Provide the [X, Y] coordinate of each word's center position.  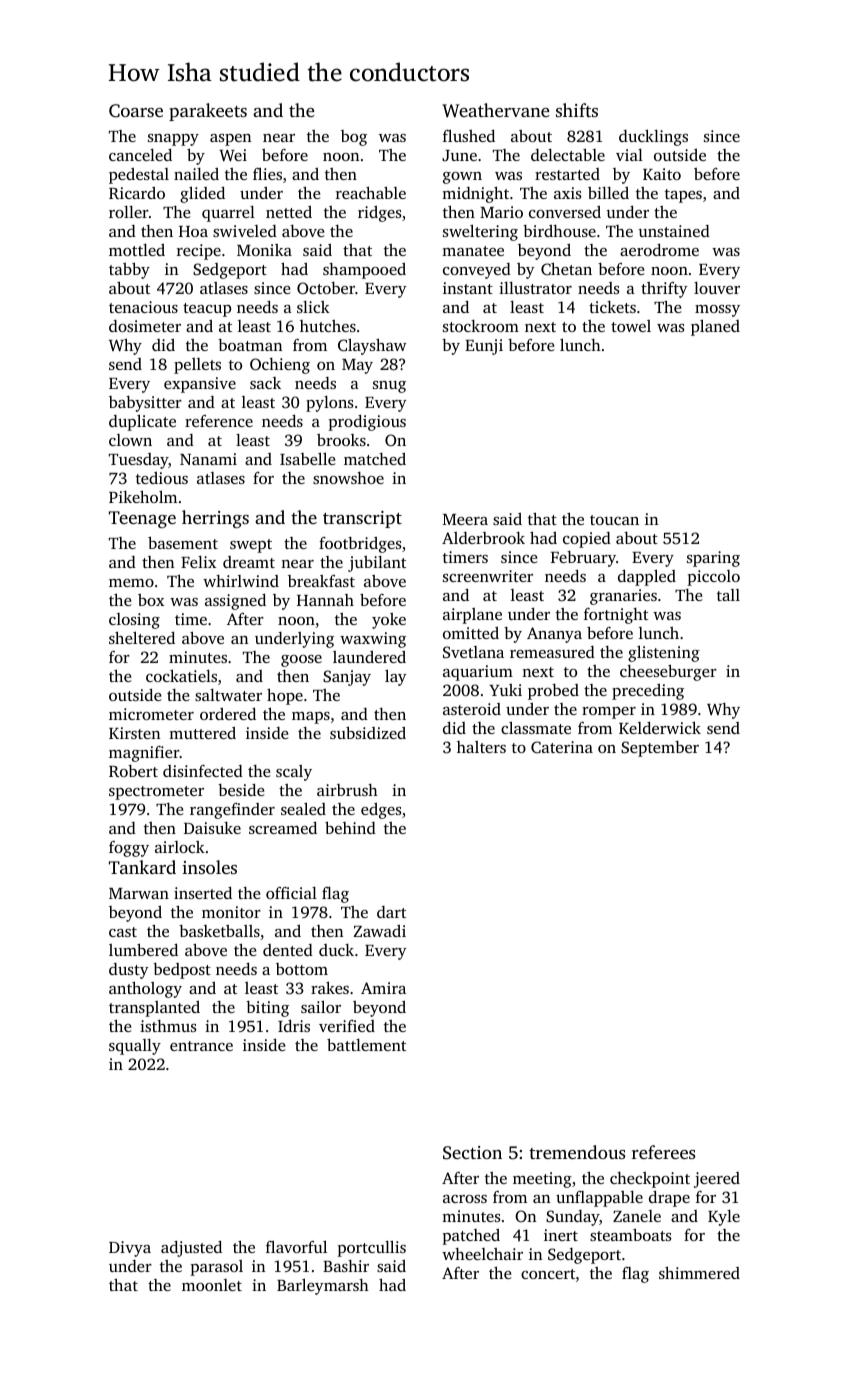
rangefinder [232, 811]
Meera [465, 519]
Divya [130, 1249]
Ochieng [280, 366]
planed [715, 327]
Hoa [193, 231]
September [660, 749]
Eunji [484, 347]
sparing [713, 559]
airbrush [347, 790]
